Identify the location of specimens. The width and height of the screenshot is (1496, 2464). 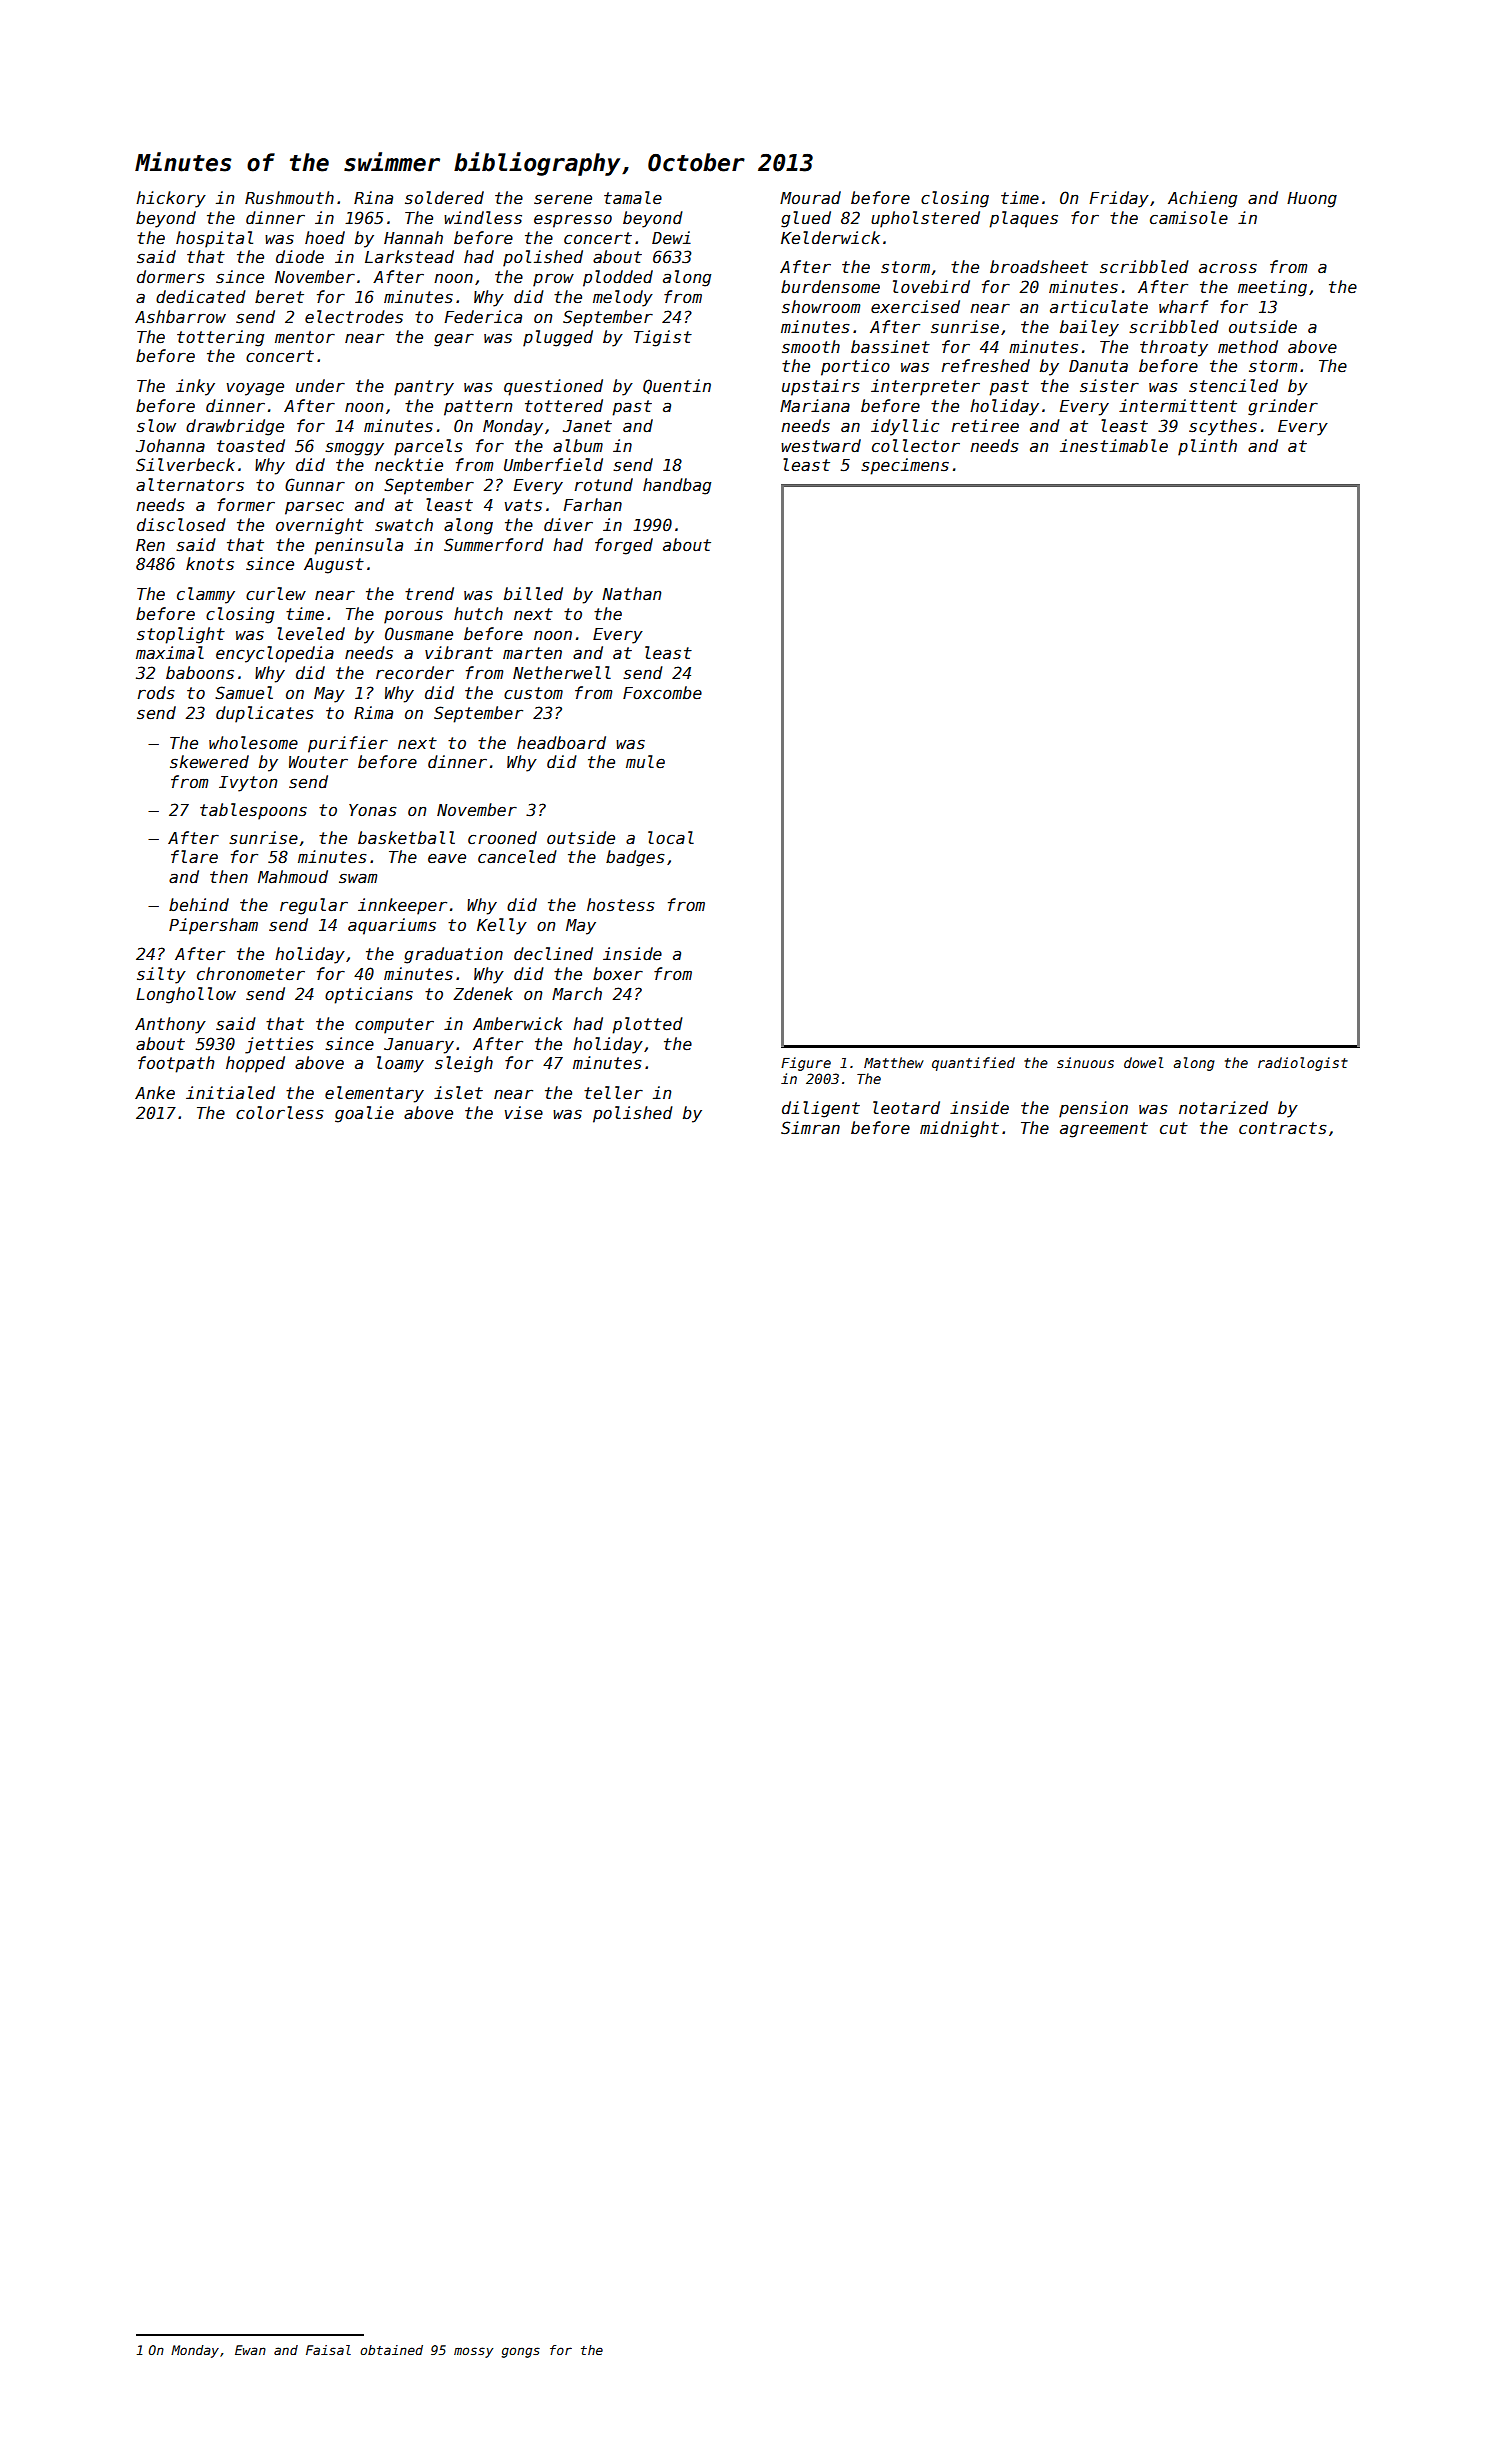
(905, 466).
